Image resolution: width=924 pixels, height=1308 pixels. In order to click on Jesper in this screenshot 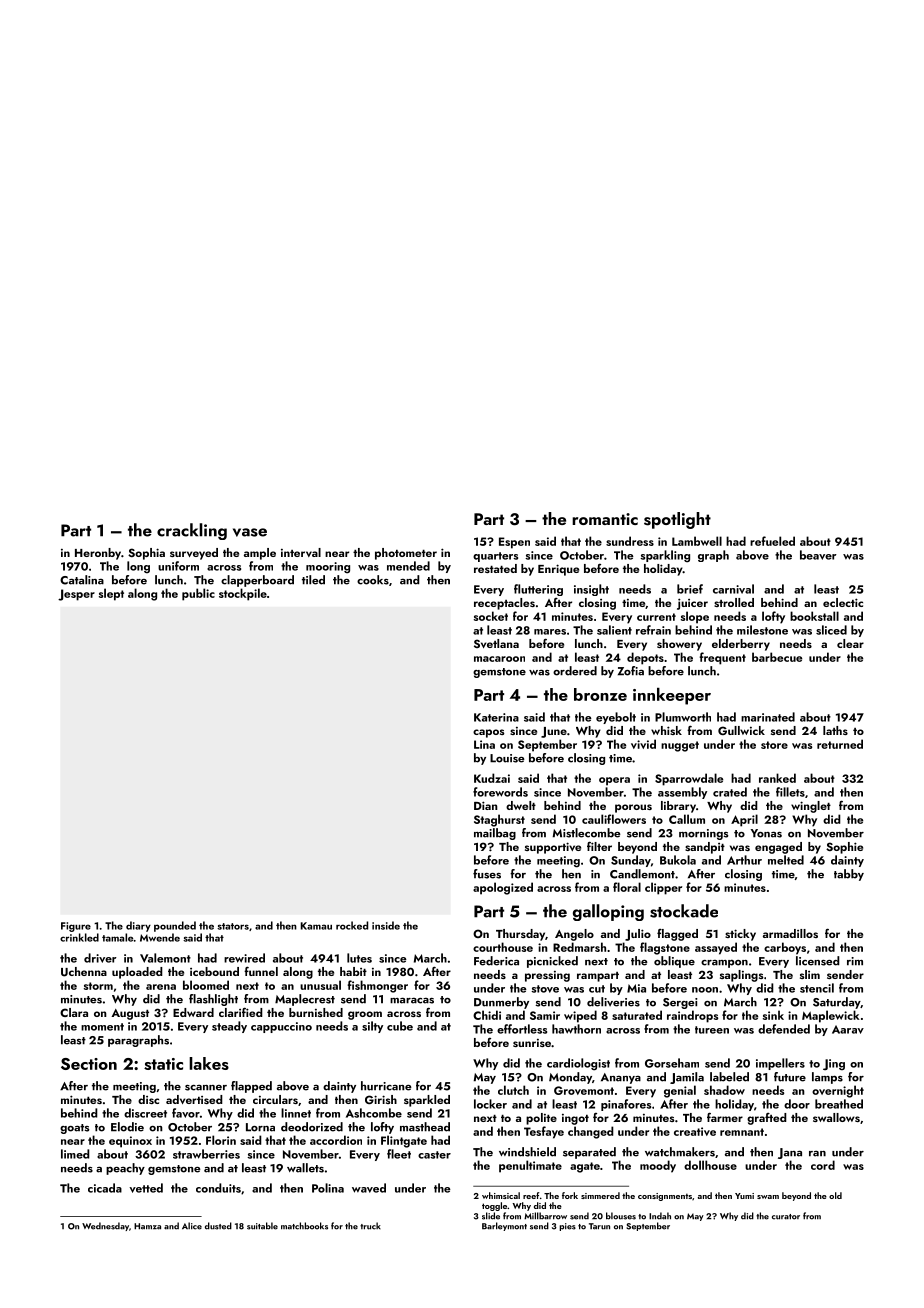, I will do `click(76, 595)`.
